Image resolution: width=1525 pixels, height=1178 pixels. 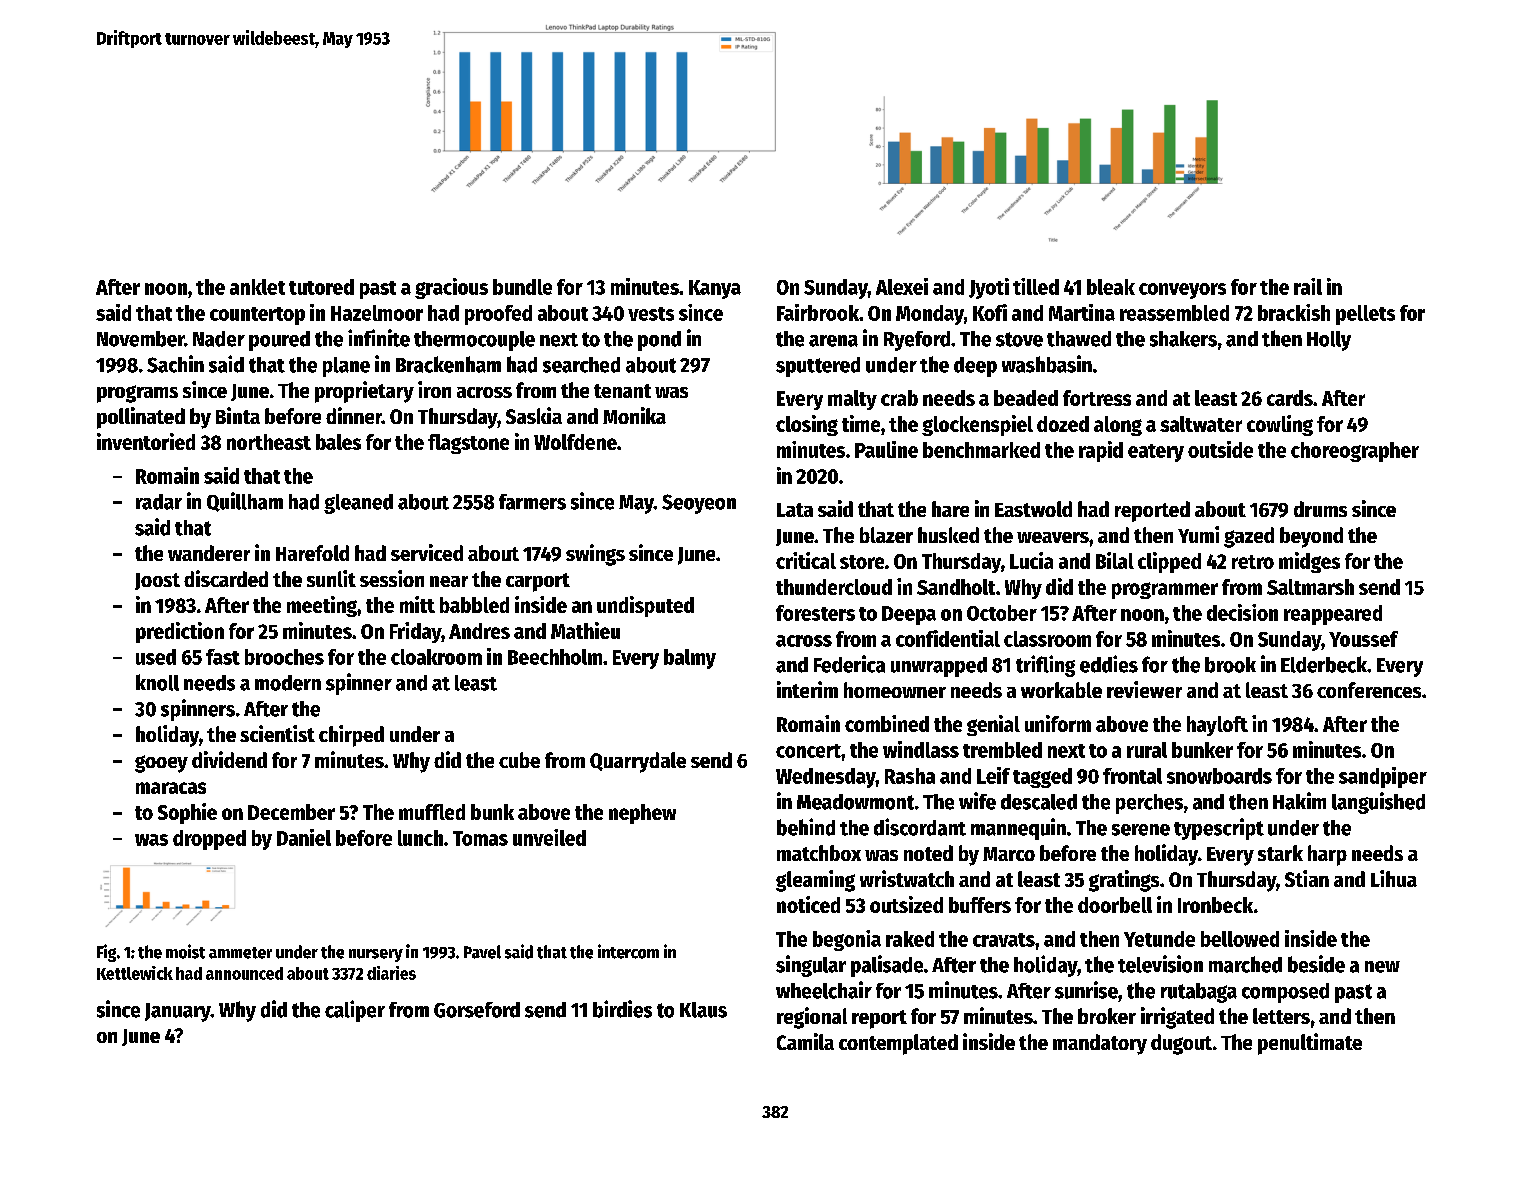 I want to click on interim, so click(x=807, y=689).
